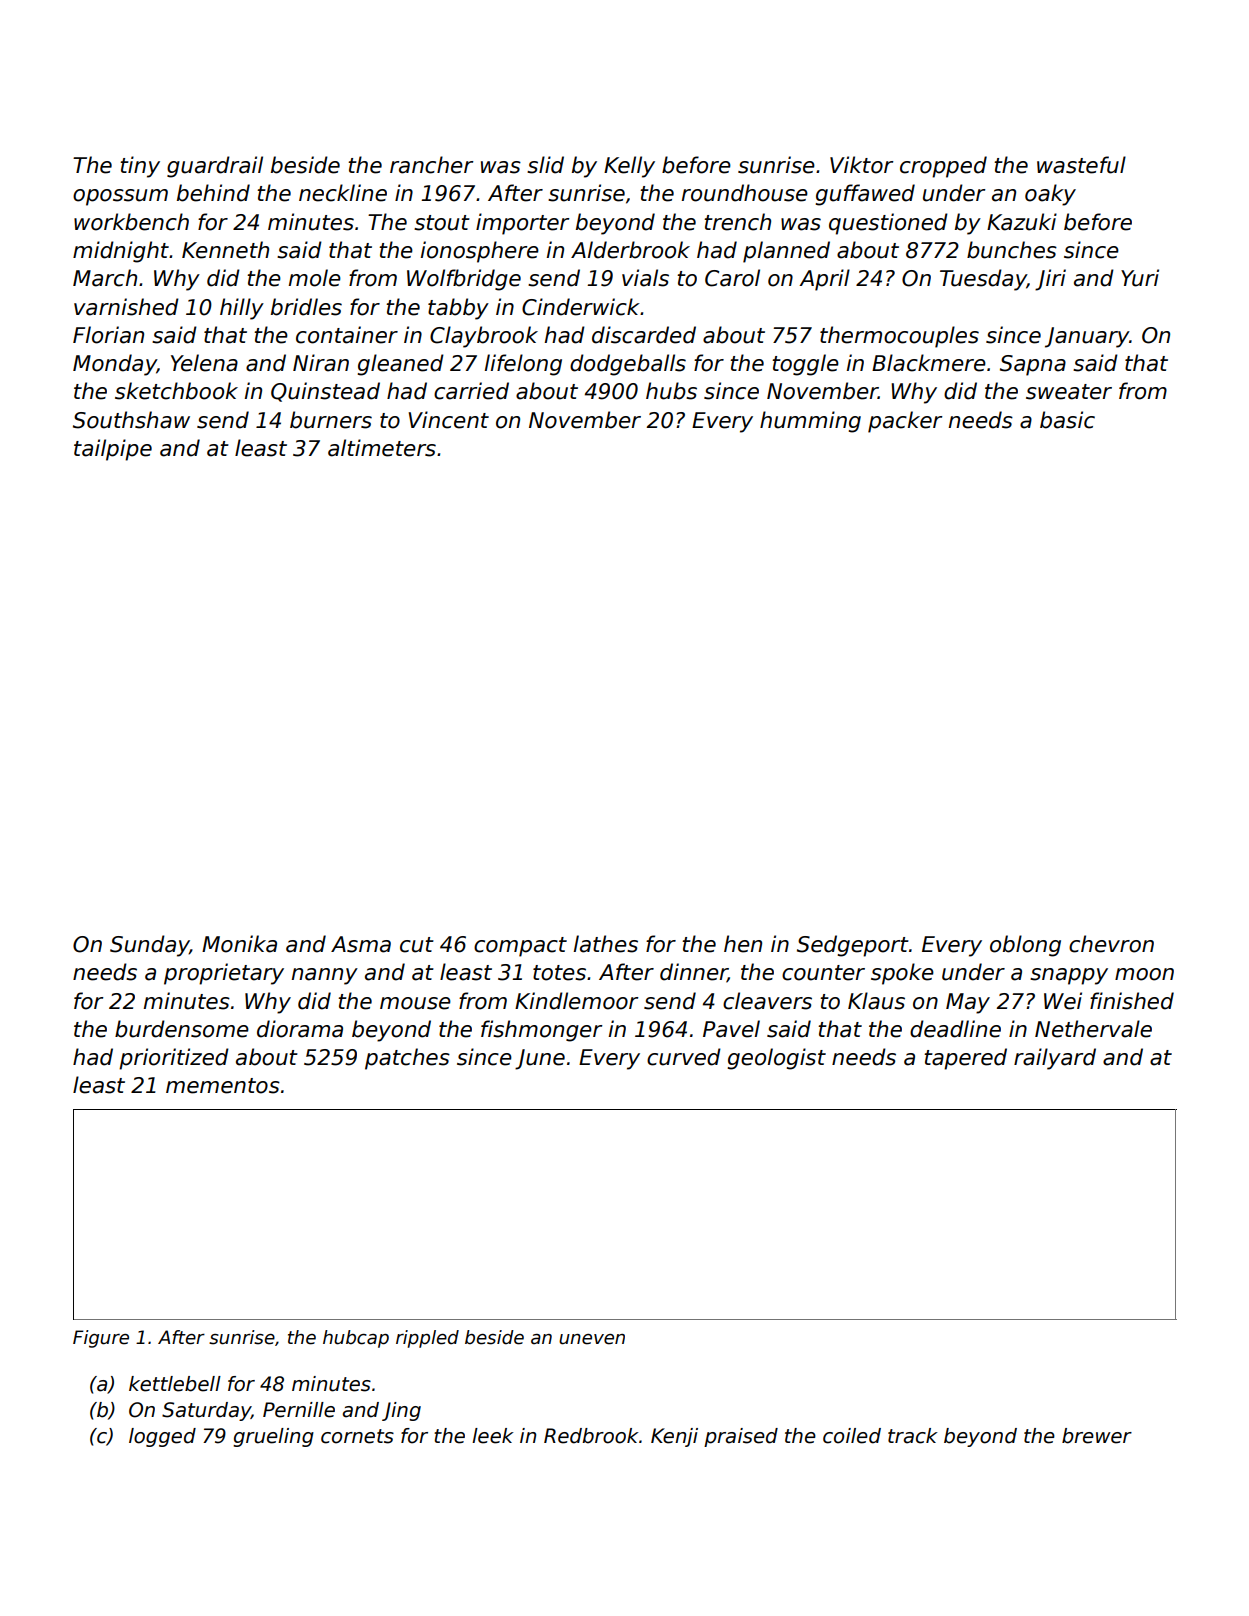  I want to click on sweater, so click(1069, 392).
